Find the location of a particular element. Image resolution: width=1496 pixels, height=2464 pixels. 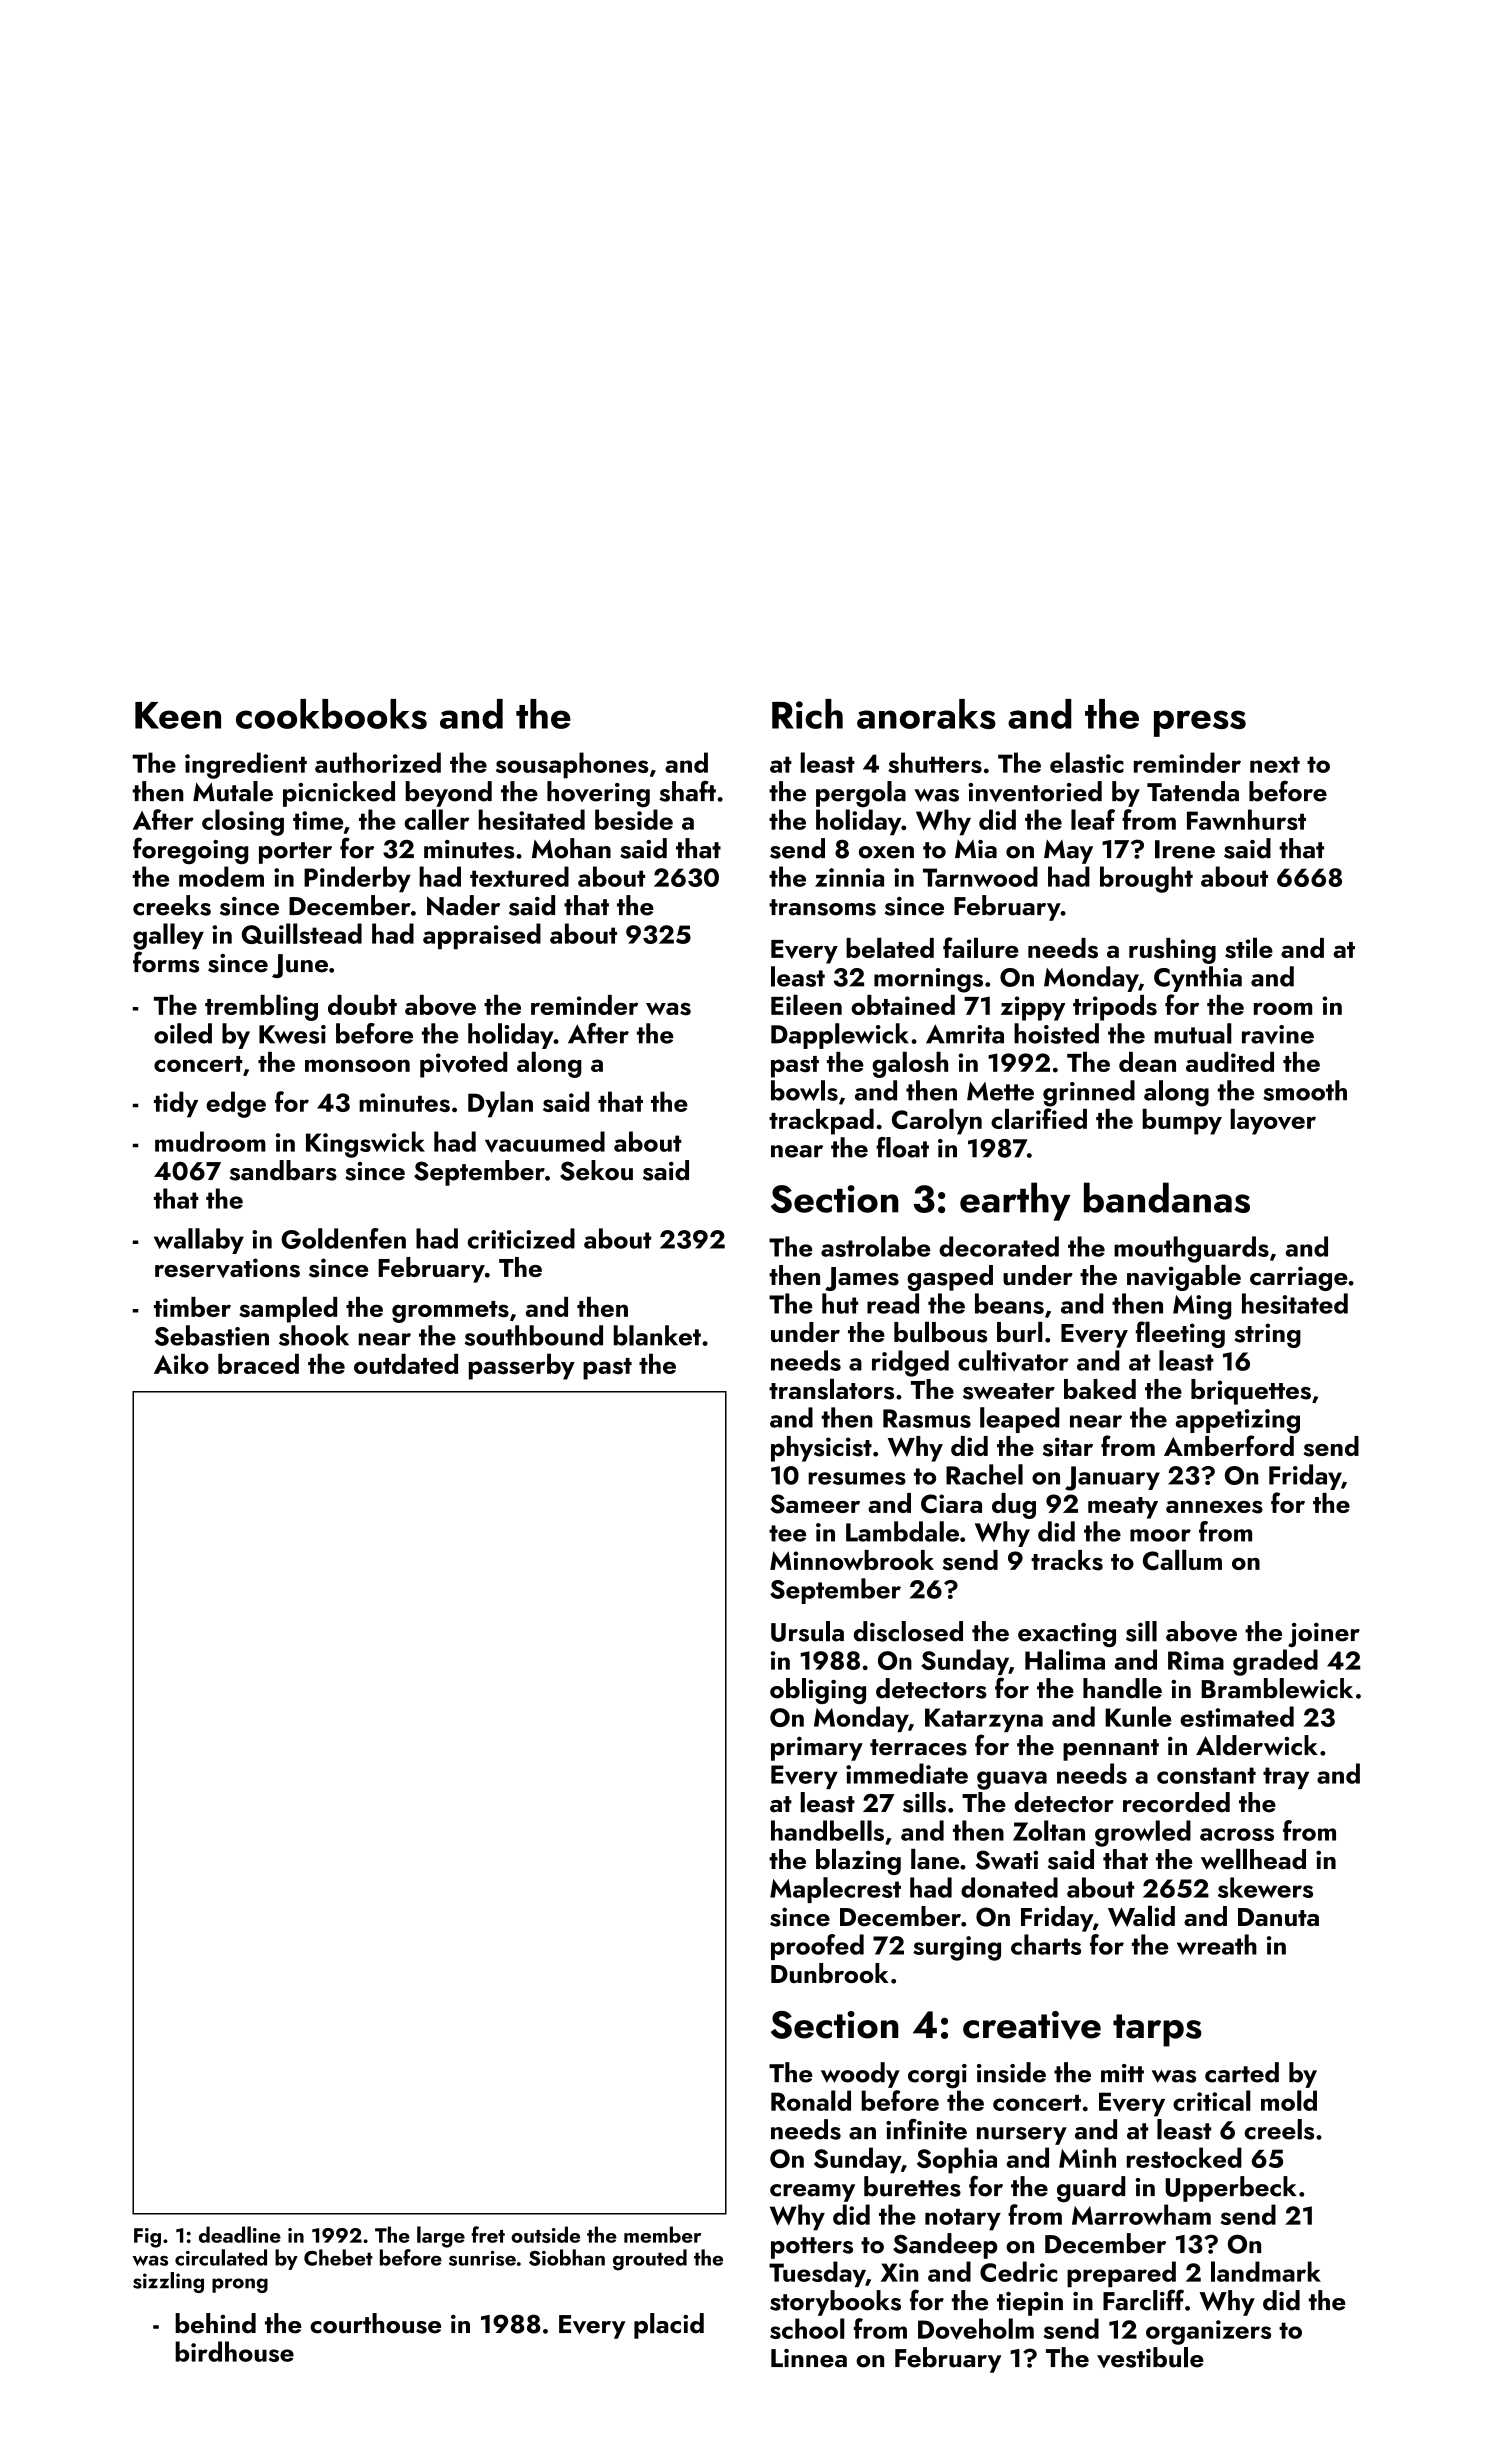

forms is located at coordinates (166, 962).
